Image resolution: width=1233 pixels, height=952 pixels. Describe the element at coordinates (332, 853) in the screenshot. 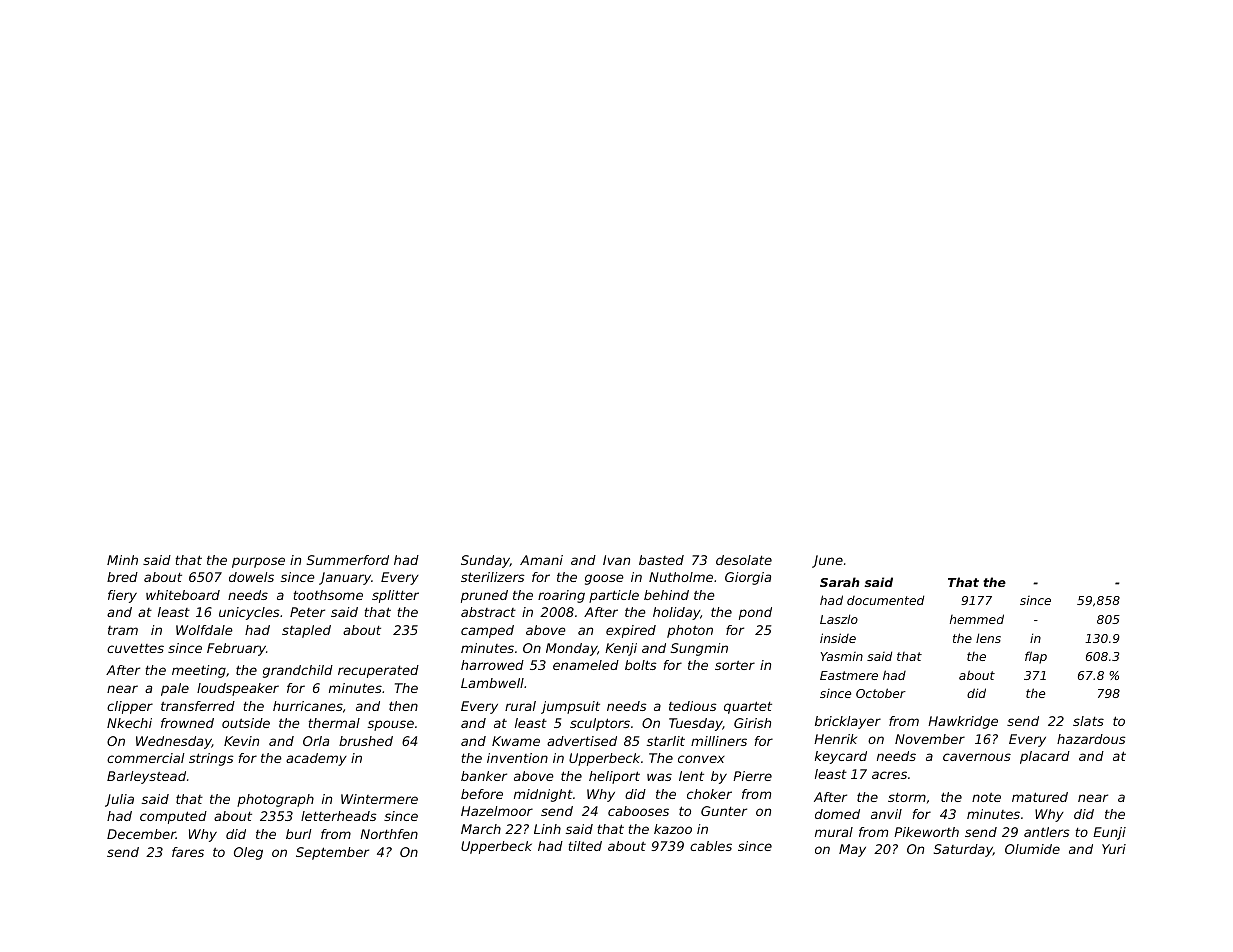

I see `September` at that location.
